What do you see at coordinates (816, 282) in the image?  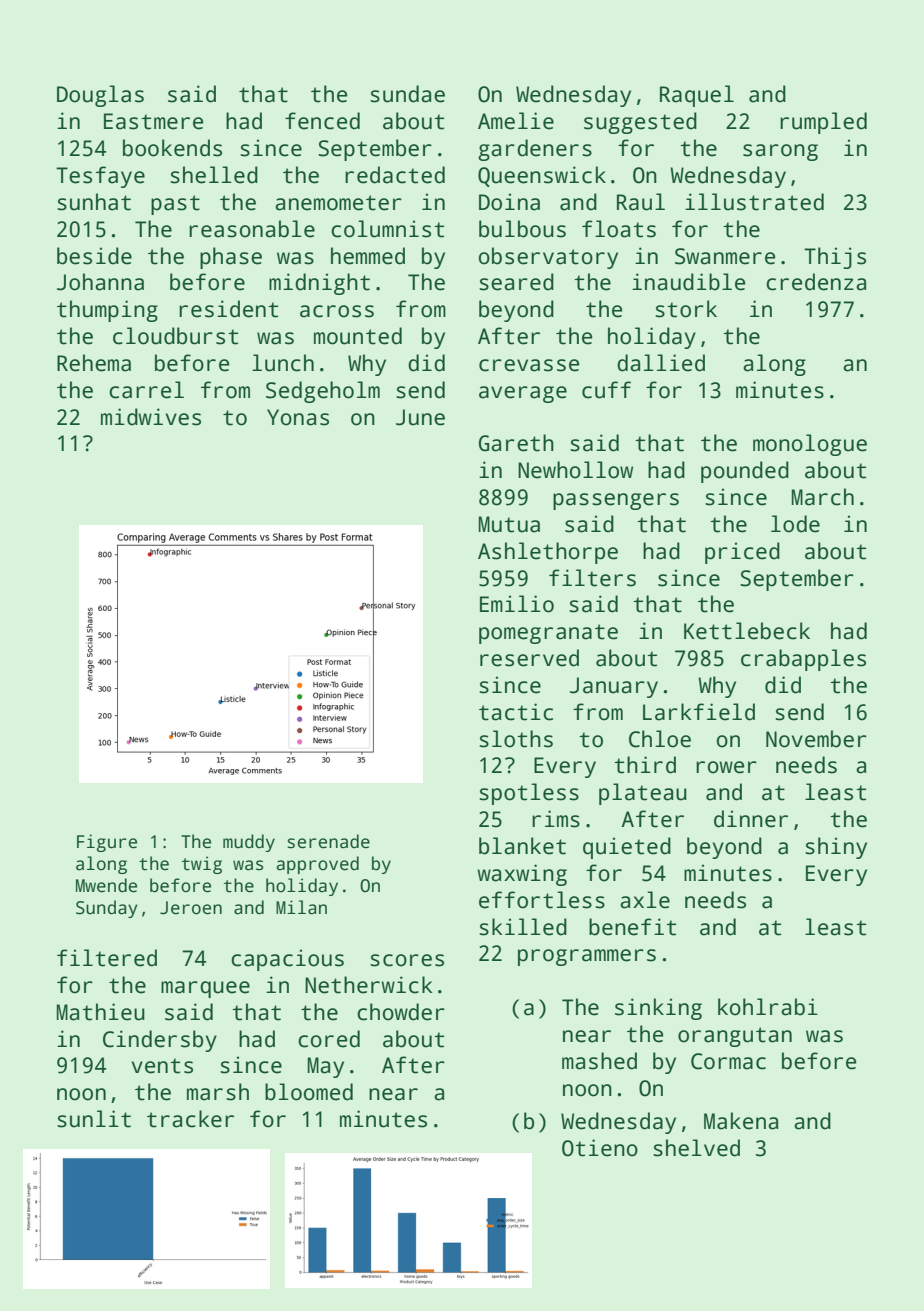 I see `credenza` at bounding box center [816, 282].
